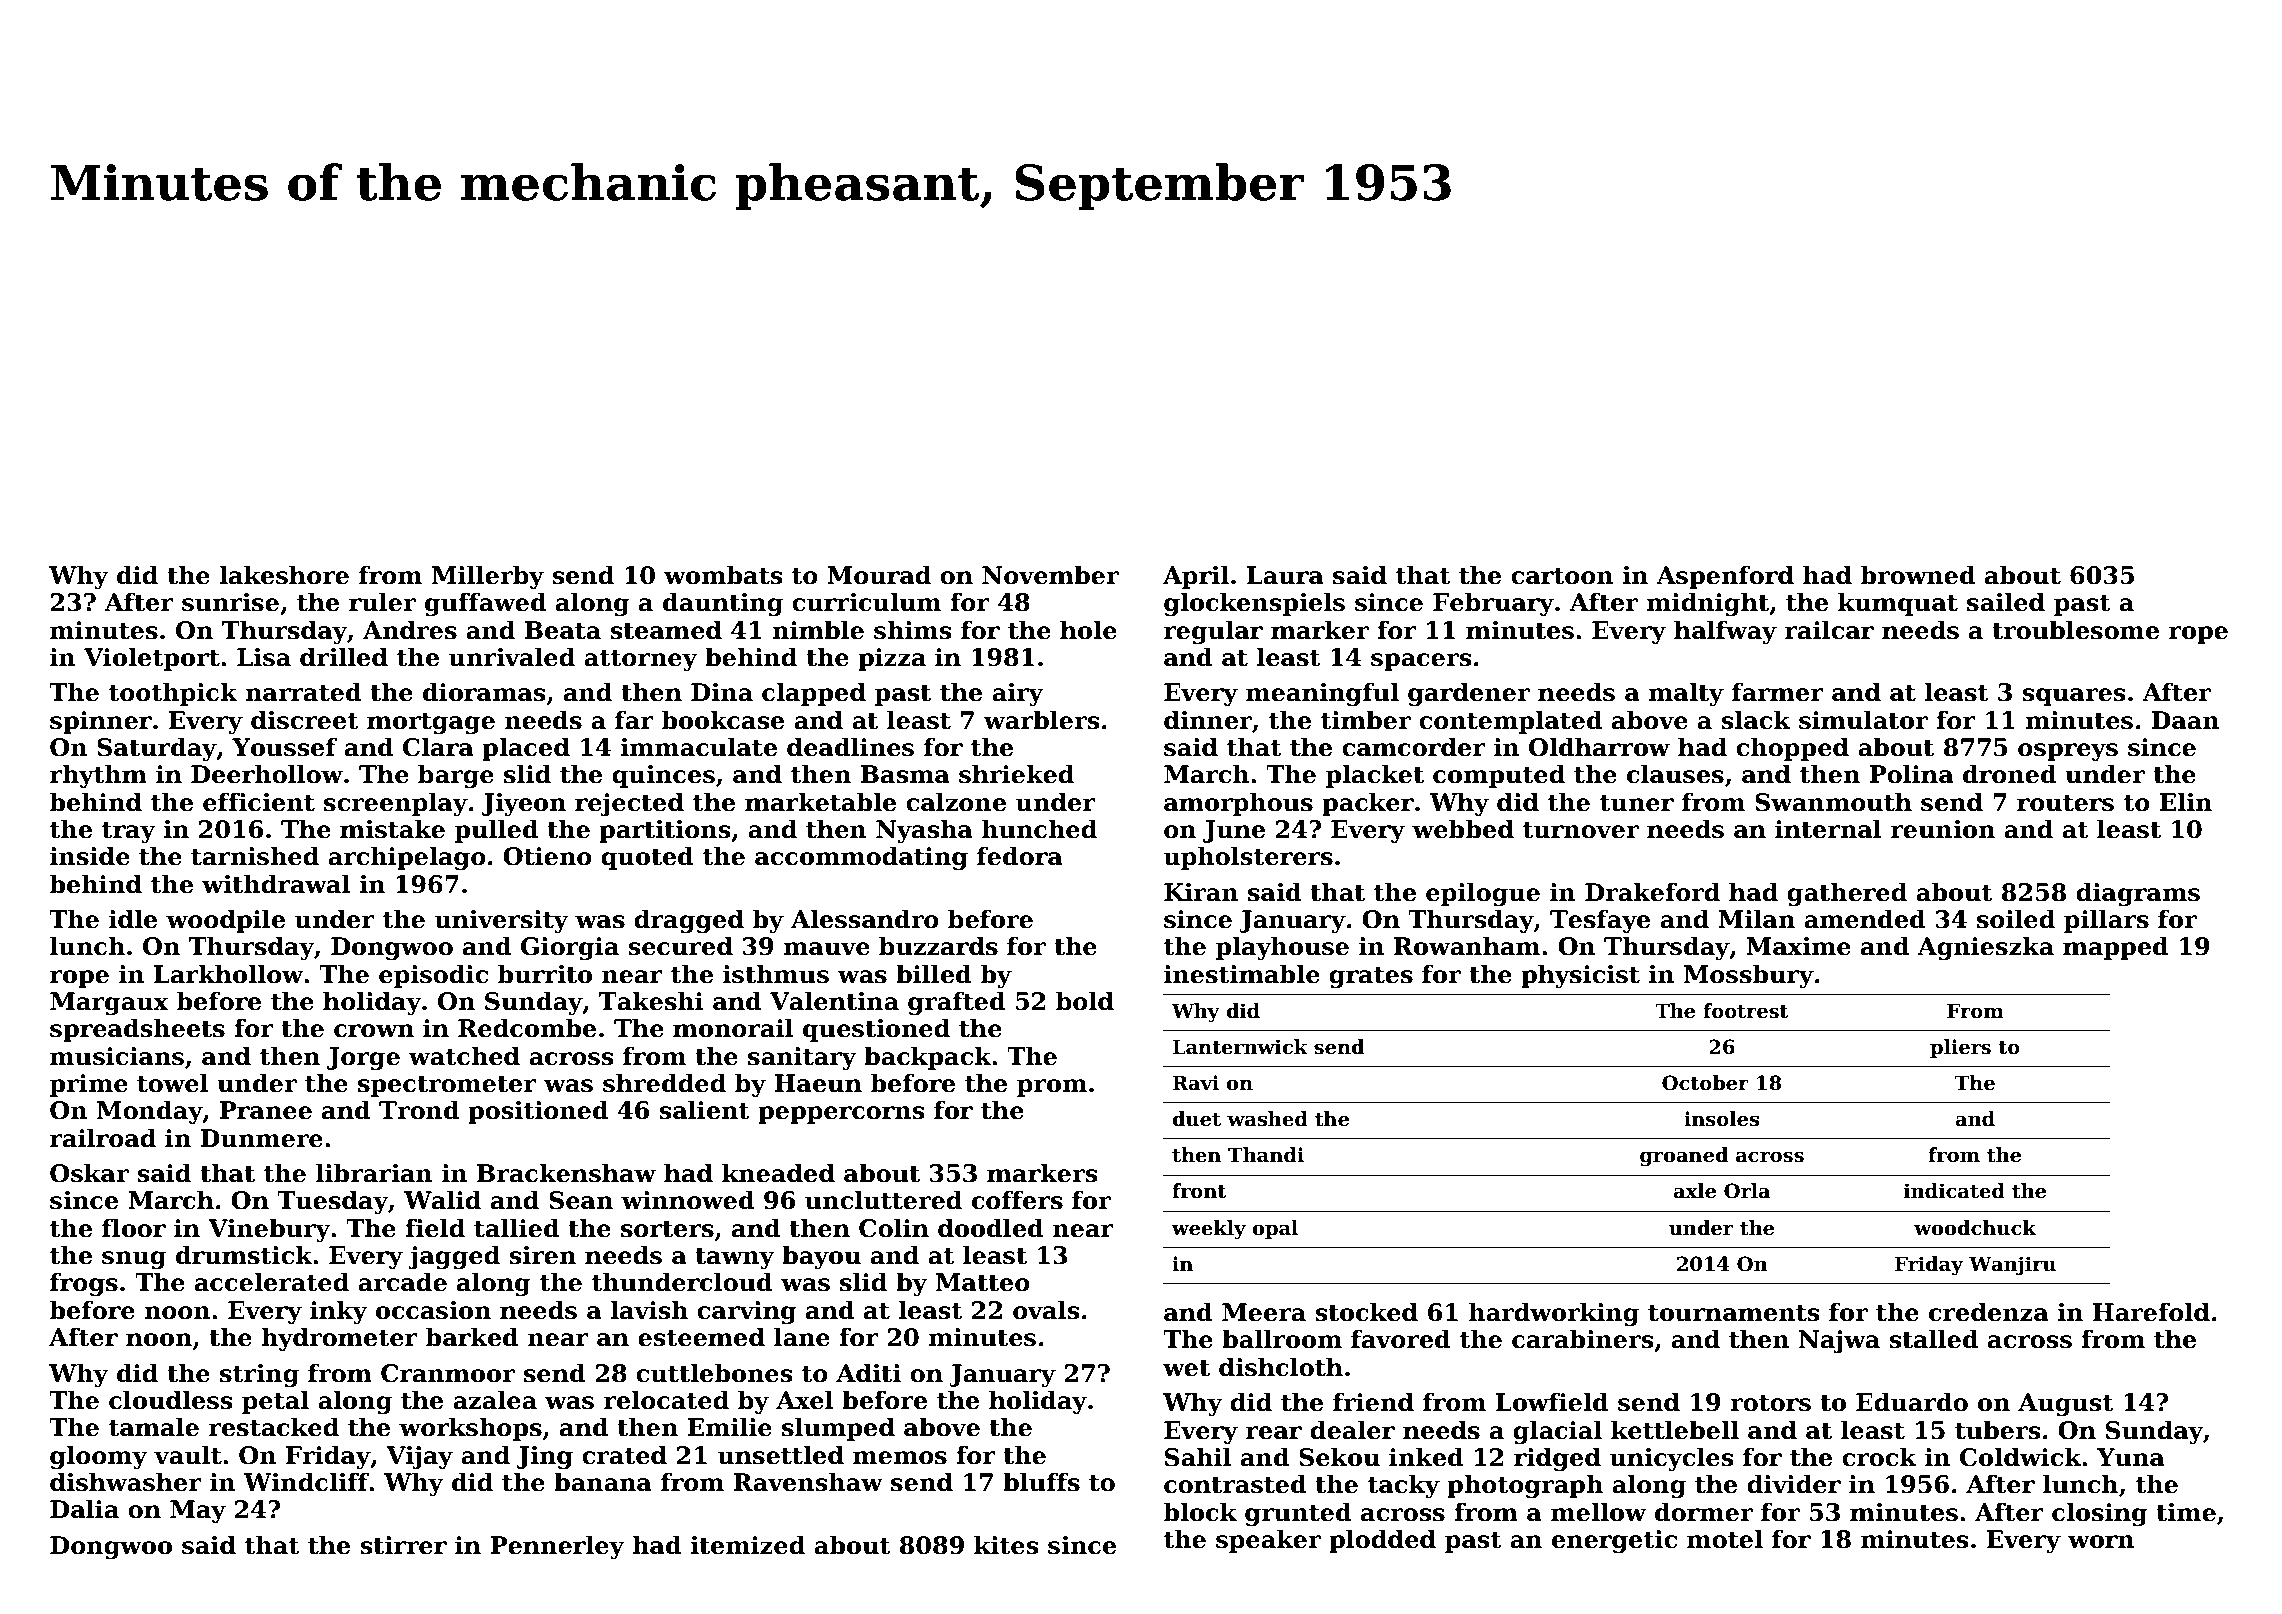 Image resolution: width=2282 pixels, height=1614 pixels. What do you see at coordinates (261, 1138) in the page?
I see `Dunmere` at bounding box center [261, 1138].
